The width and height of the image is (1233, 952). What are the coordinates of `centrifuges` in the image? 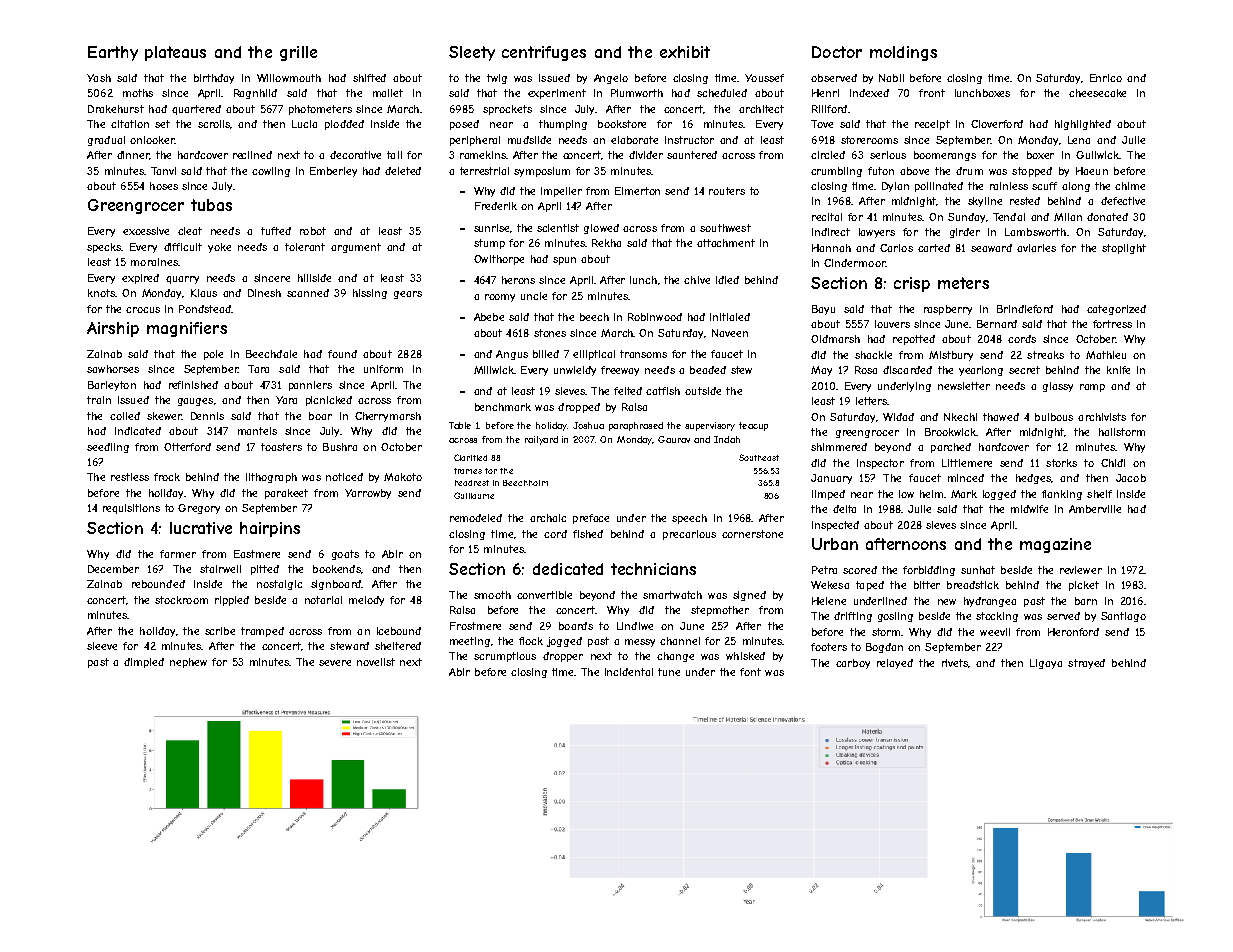 It's located at (544, 53).
